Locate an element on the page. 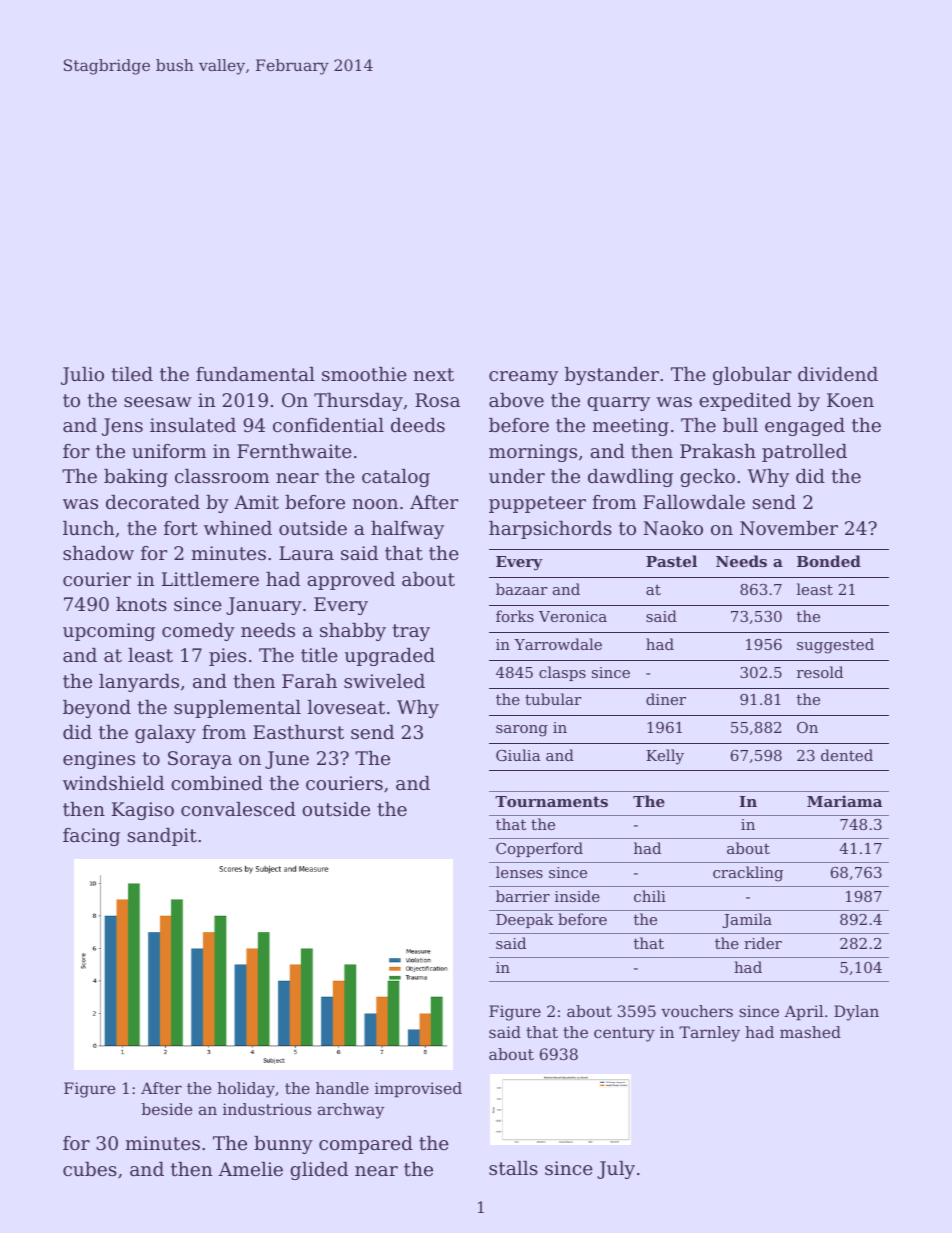 The width and height of the image is (952, 1233). bystander is located at coordinates (612, 376).
